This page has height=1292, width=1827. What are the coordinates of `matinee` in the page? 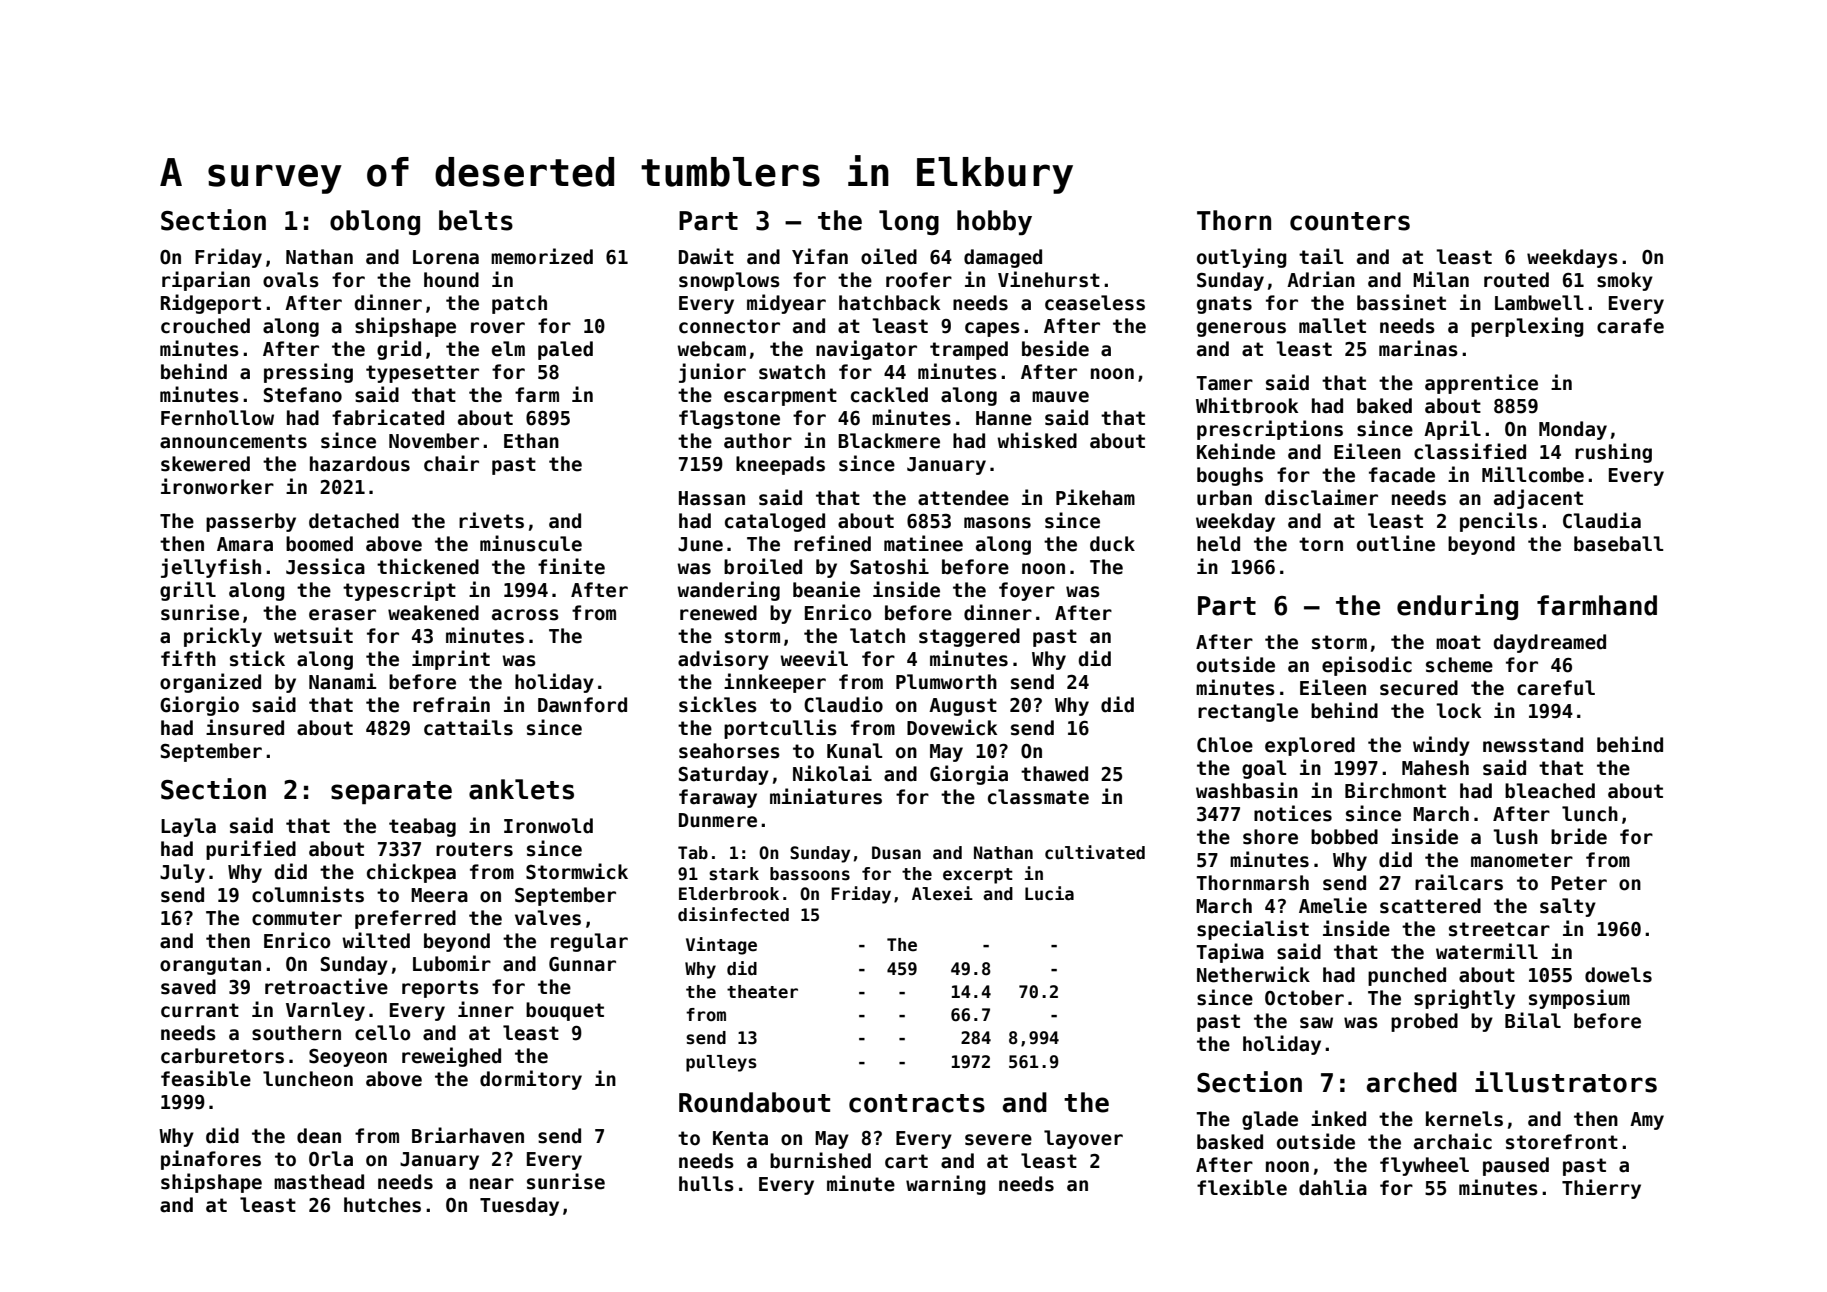 It's located at (923, 543).
